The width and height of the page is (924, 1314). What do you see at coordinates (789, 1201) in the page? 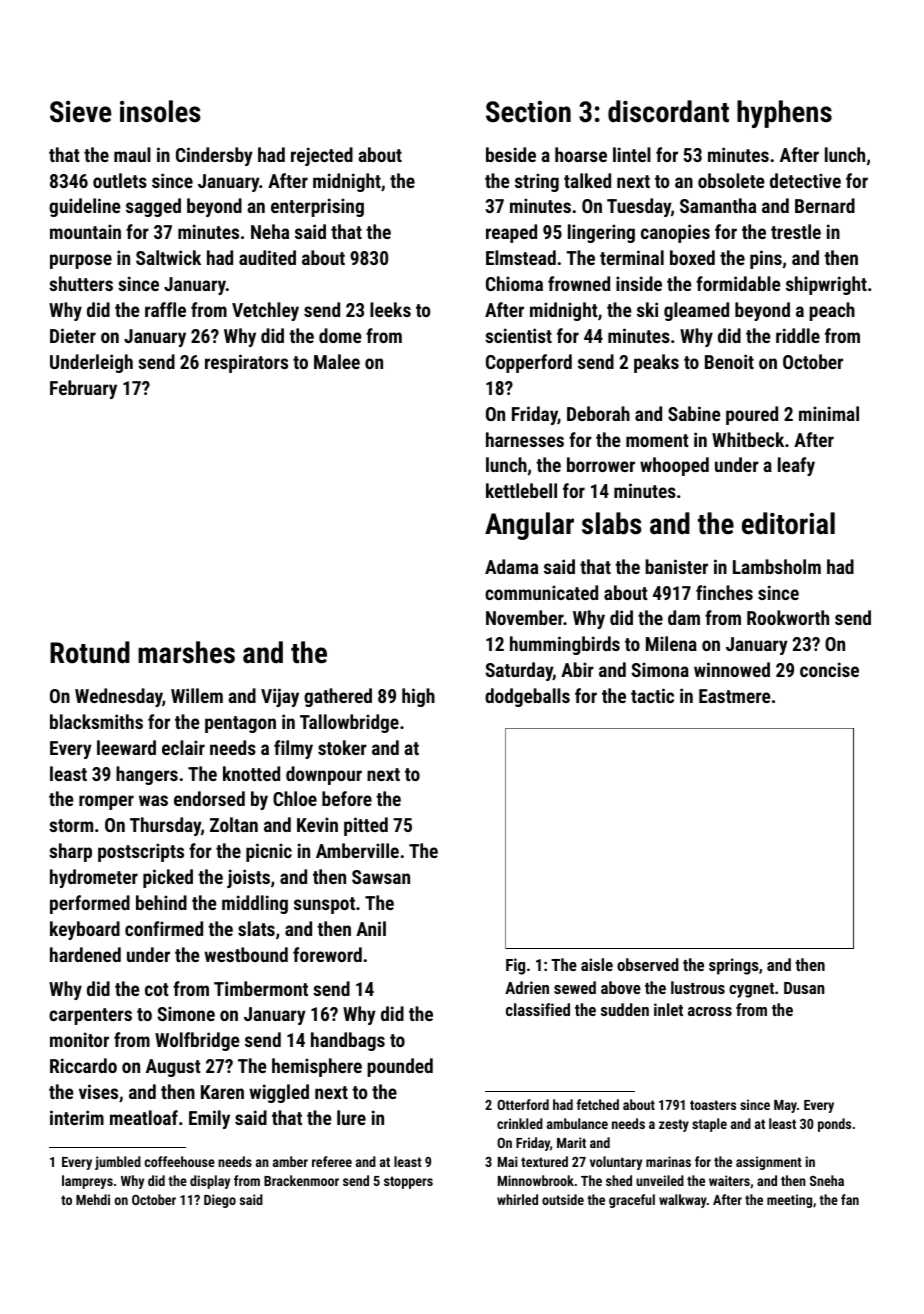
I see `meeting` at bounding box center [789, 1201].
